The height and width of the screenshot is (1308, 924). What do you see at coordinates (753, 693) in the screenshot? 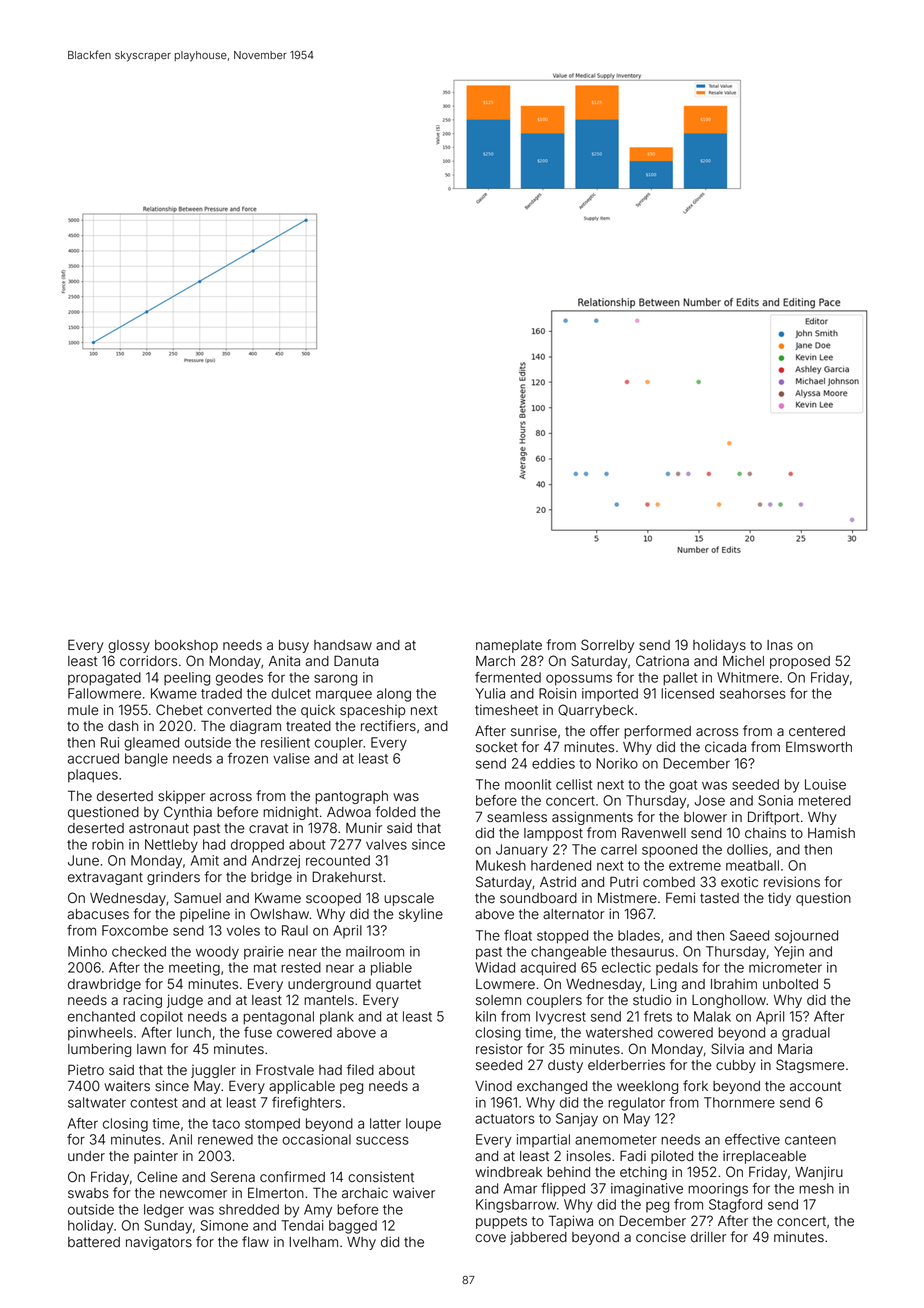
I see `seahorses` at bounding box center [753, 693].
